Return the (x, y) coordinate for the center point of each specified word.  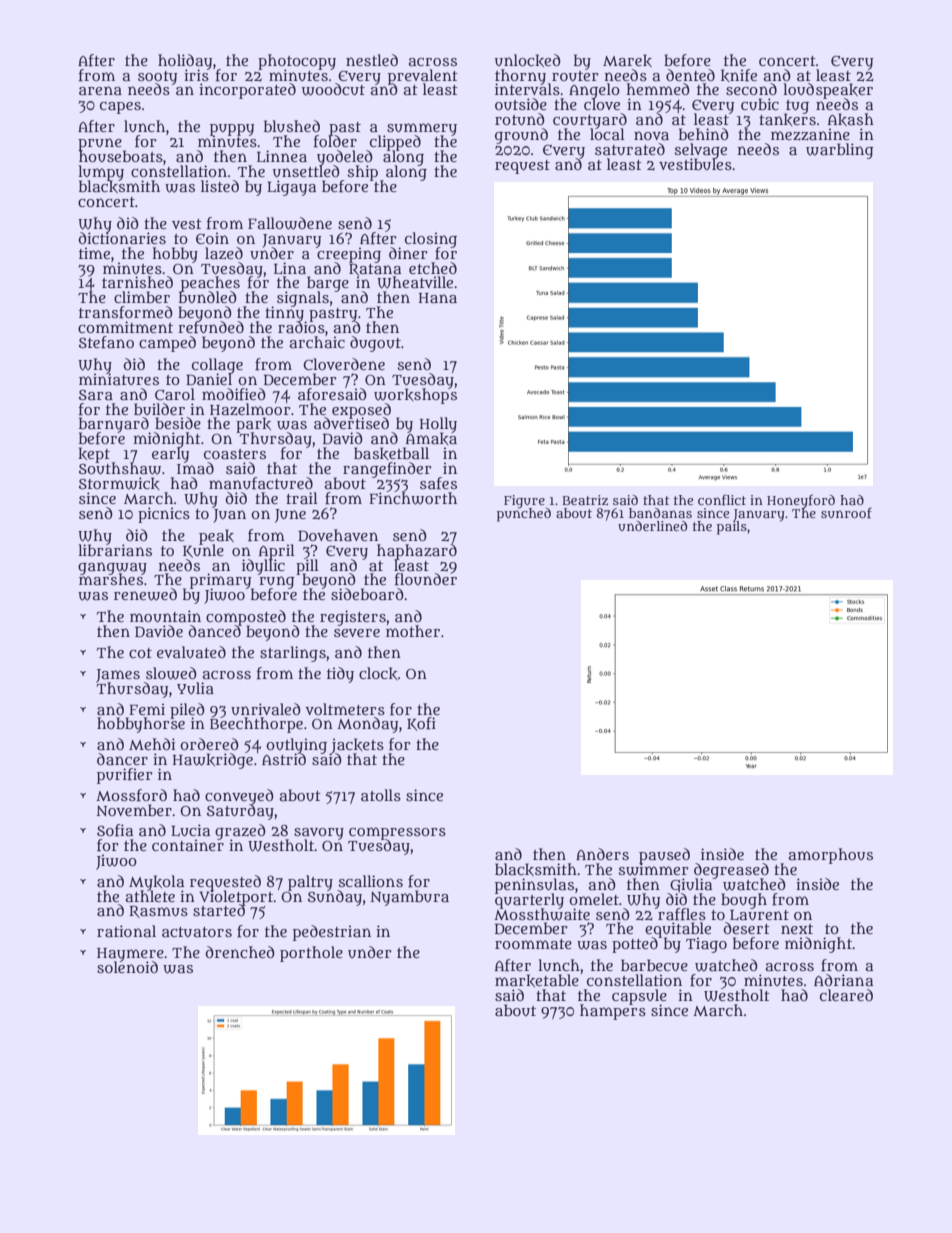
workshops (415, 396)
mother (413, 631)
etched (433, 268)
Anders (602, 854)
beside (178, 423)
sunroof (846, 513)
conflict (722, 499)
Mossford (131, 795)
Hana (438, 298)
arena (100, 90)
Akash (851, 119)
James (118, 675)
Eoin (212, 238)
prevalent (423, 76)
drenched (240, 952)
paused (664, 856)
